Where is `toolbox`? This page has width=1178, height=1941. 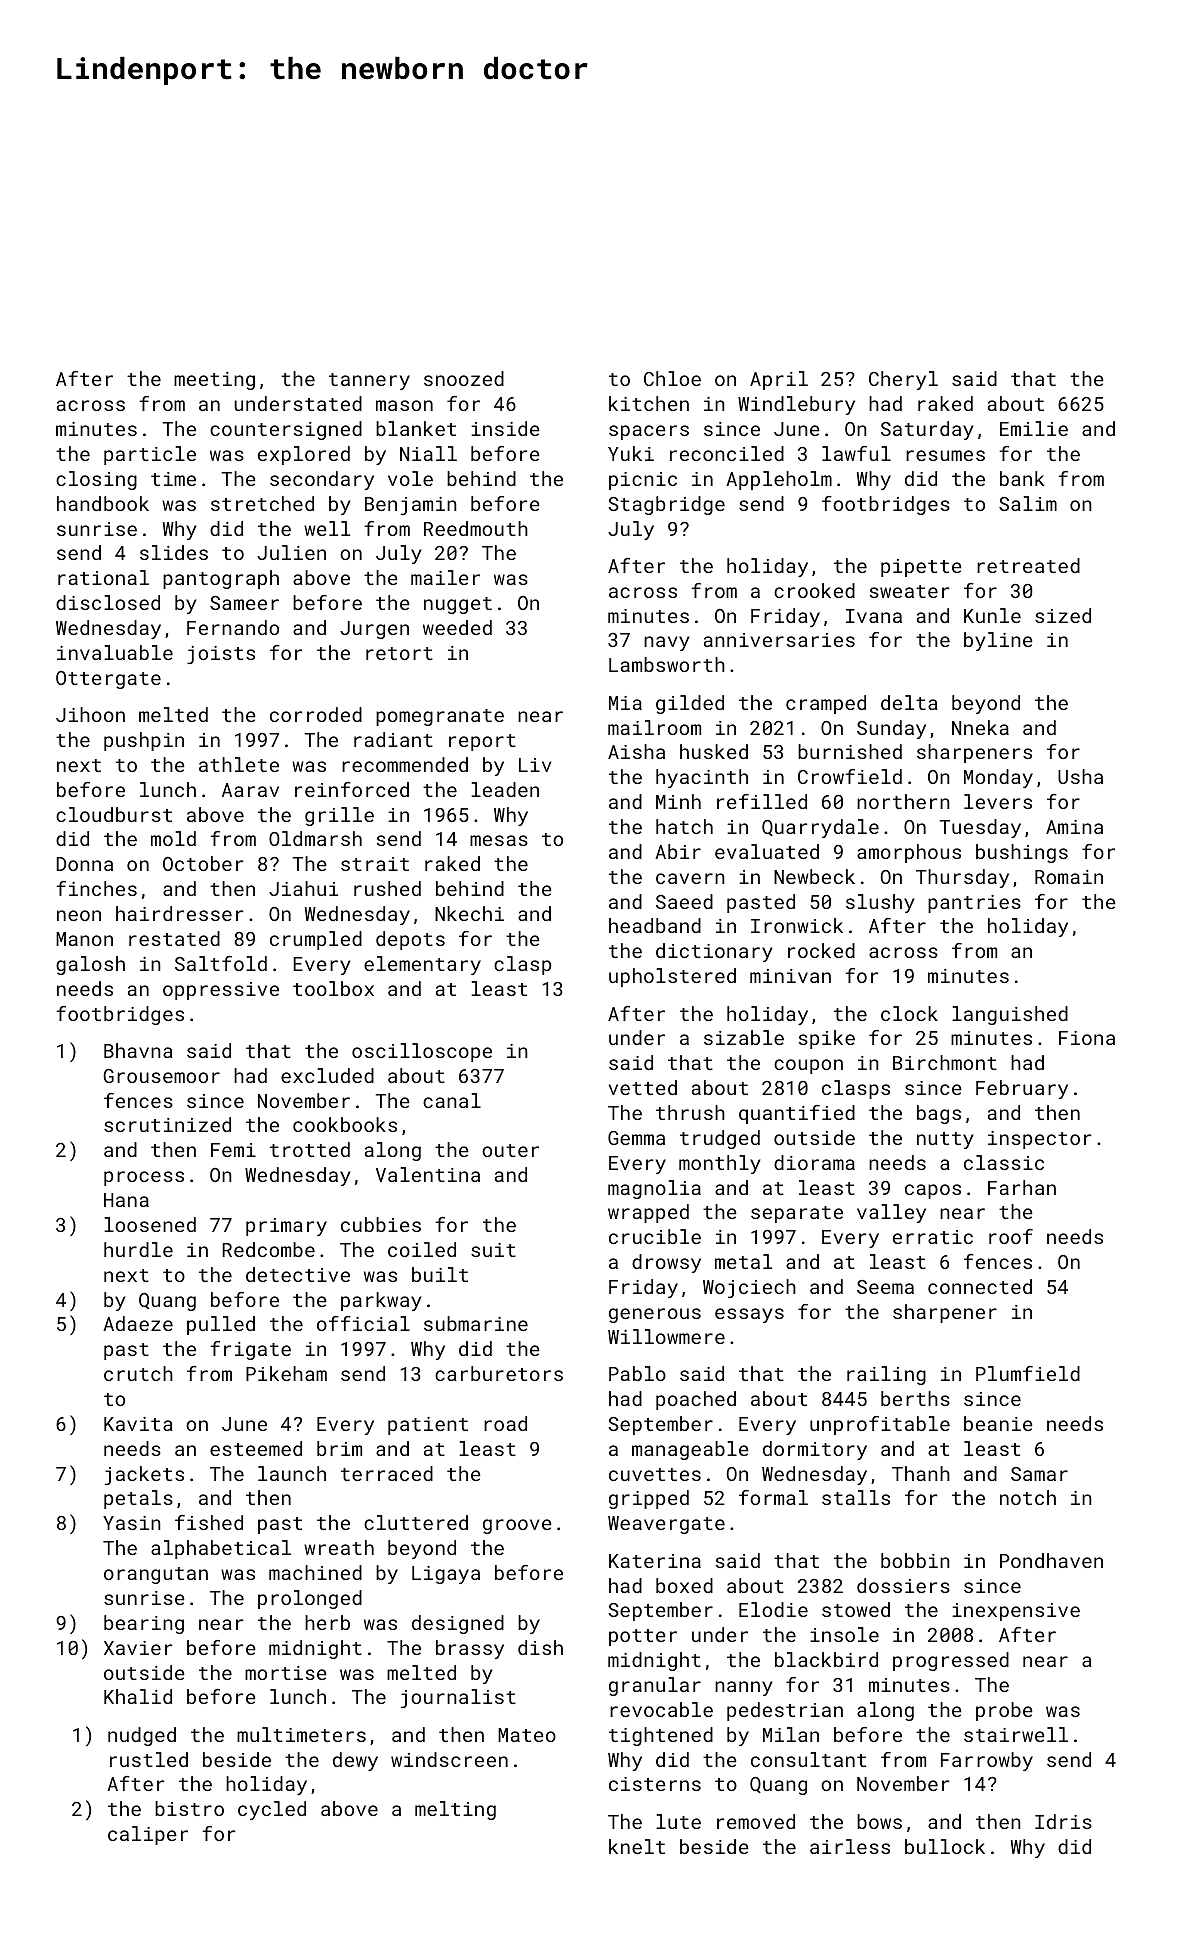
toolbox is located at coordinates (333, 988).
